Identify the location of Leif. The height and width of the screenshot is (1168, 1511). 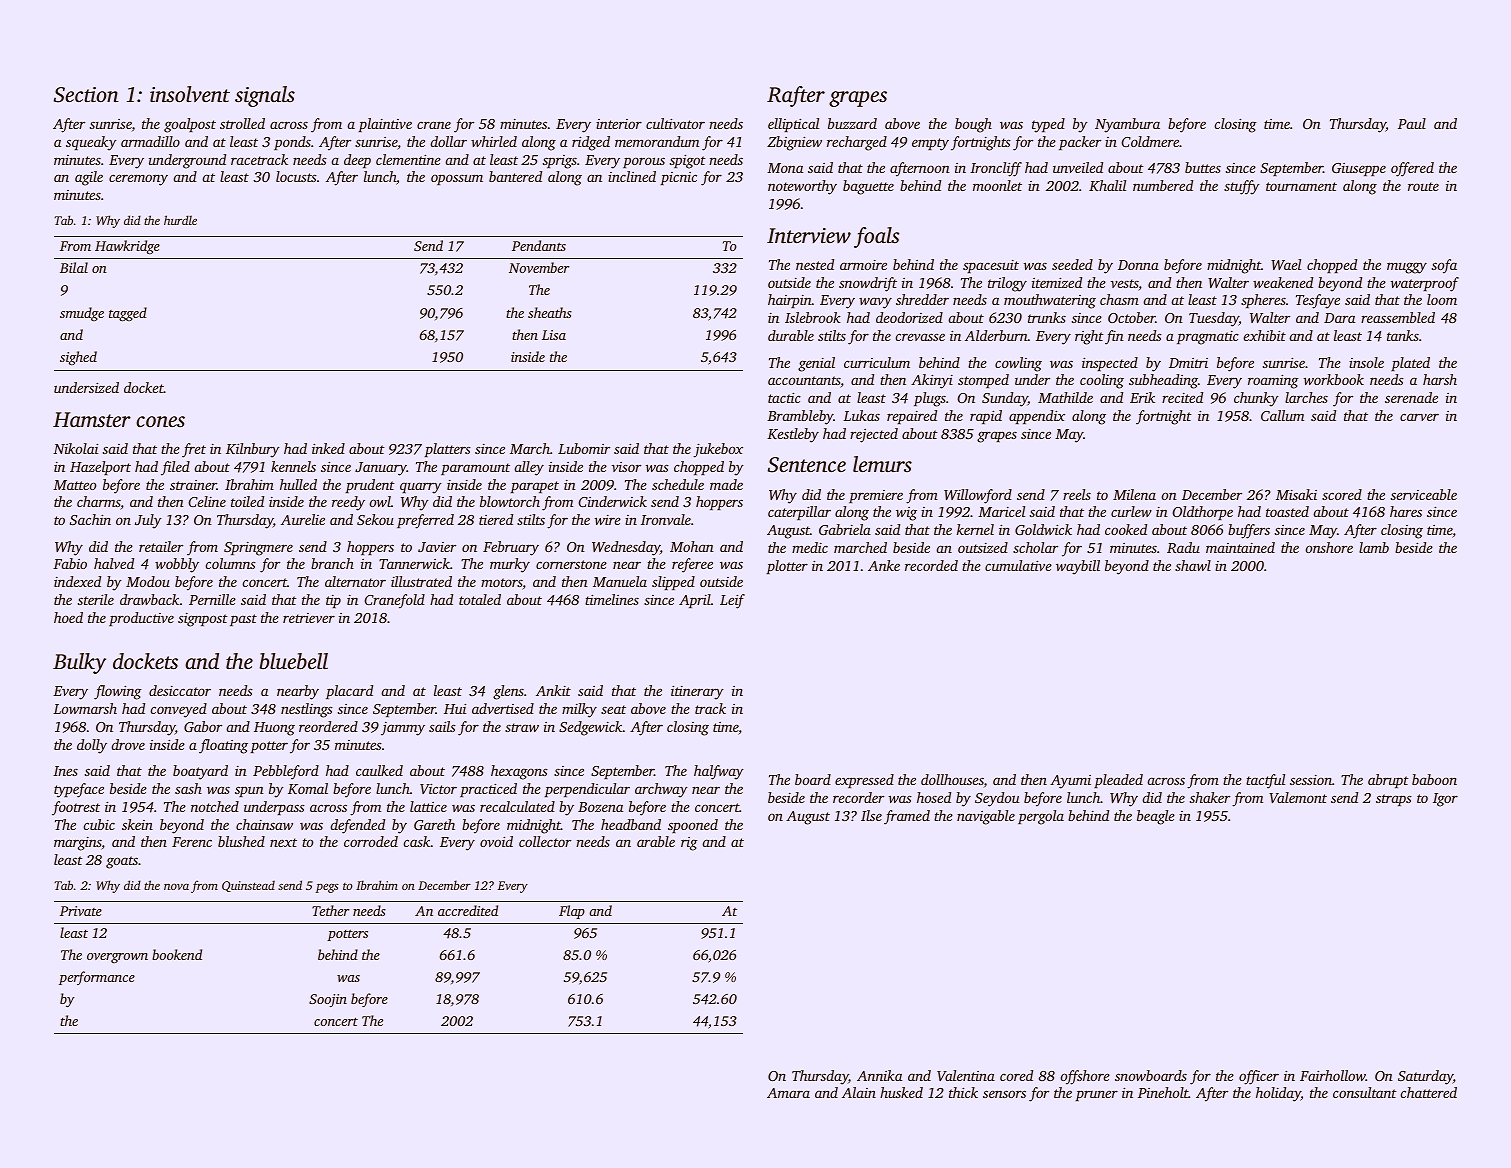
(732, 601).
